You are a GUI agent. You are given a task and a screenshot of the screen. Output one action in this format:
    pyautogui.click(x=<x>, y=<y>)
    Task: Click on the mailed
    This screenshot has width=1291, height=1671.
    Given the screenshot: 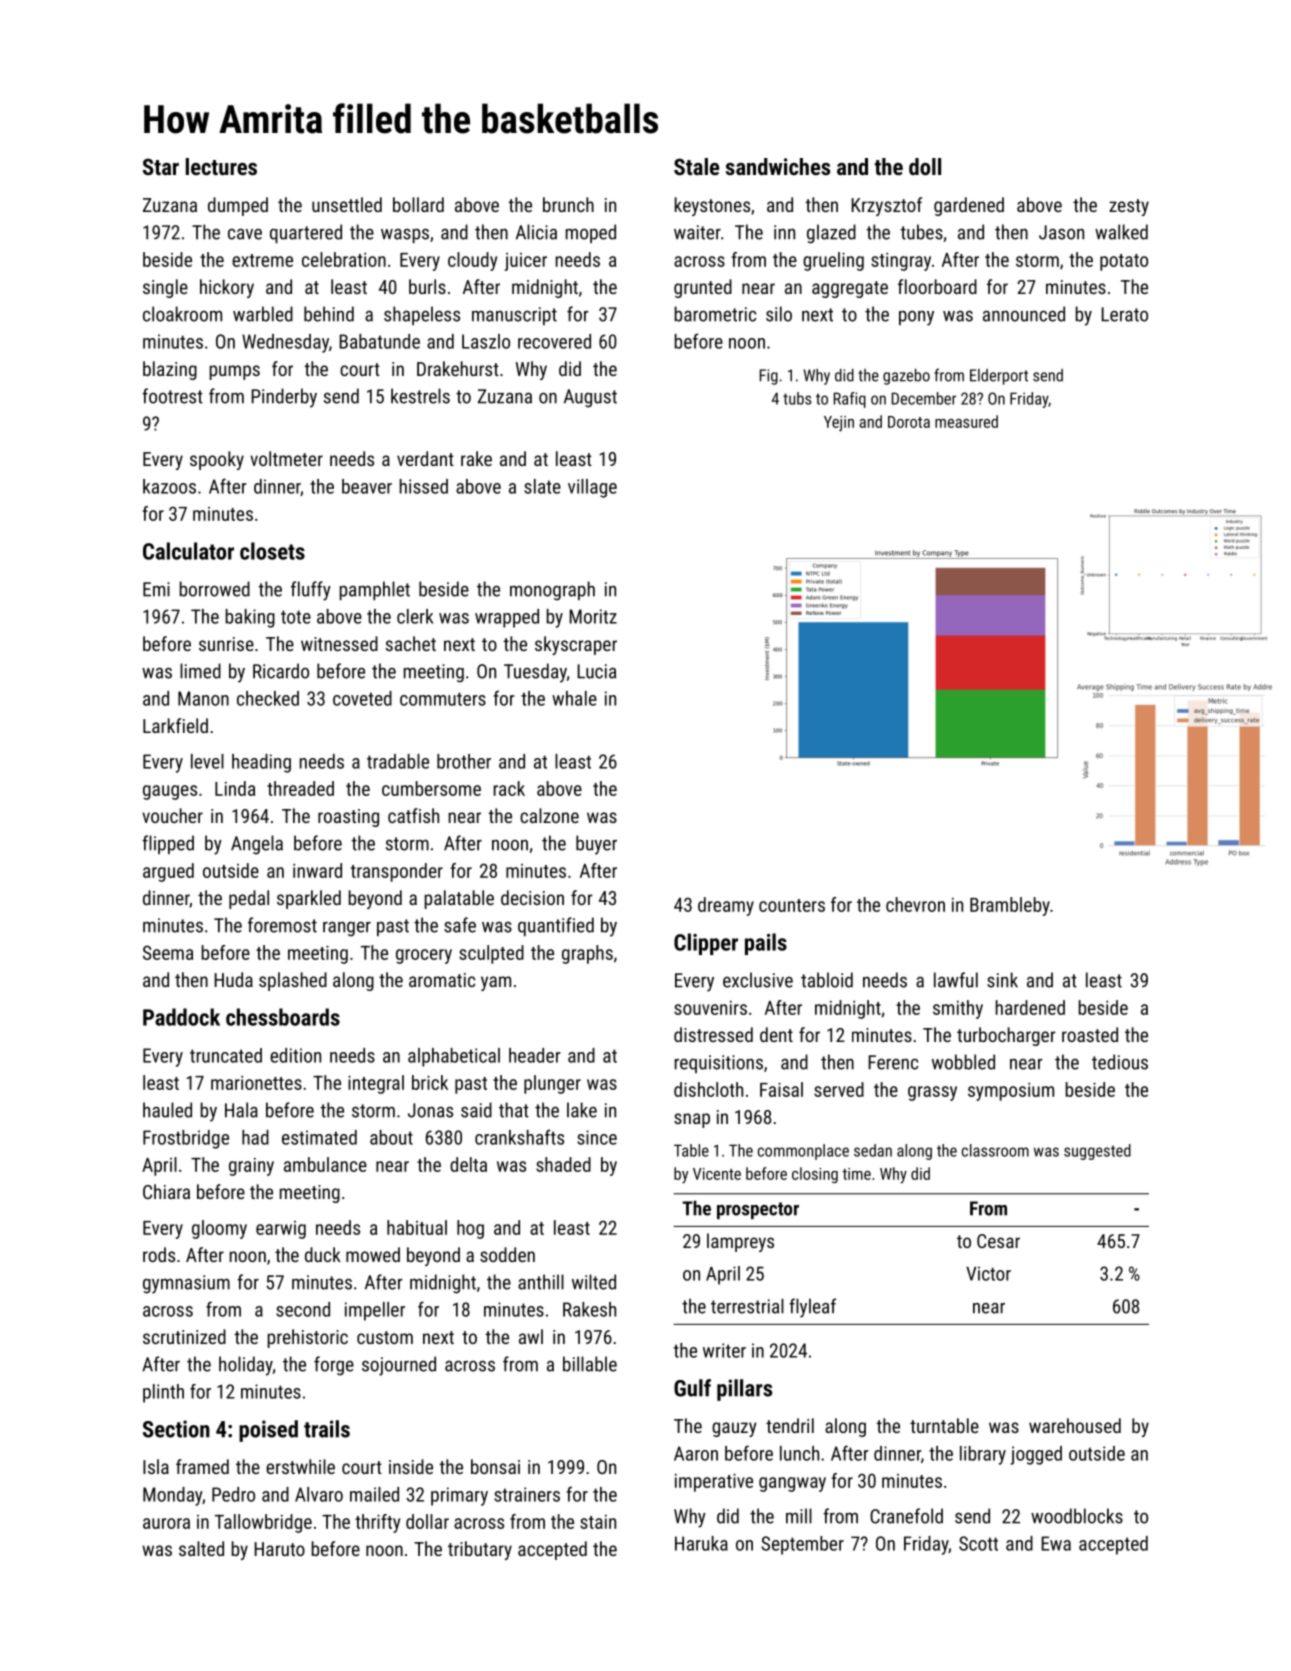 What is the action you would take?
    pyautogui.click(x=374, y=1494)
